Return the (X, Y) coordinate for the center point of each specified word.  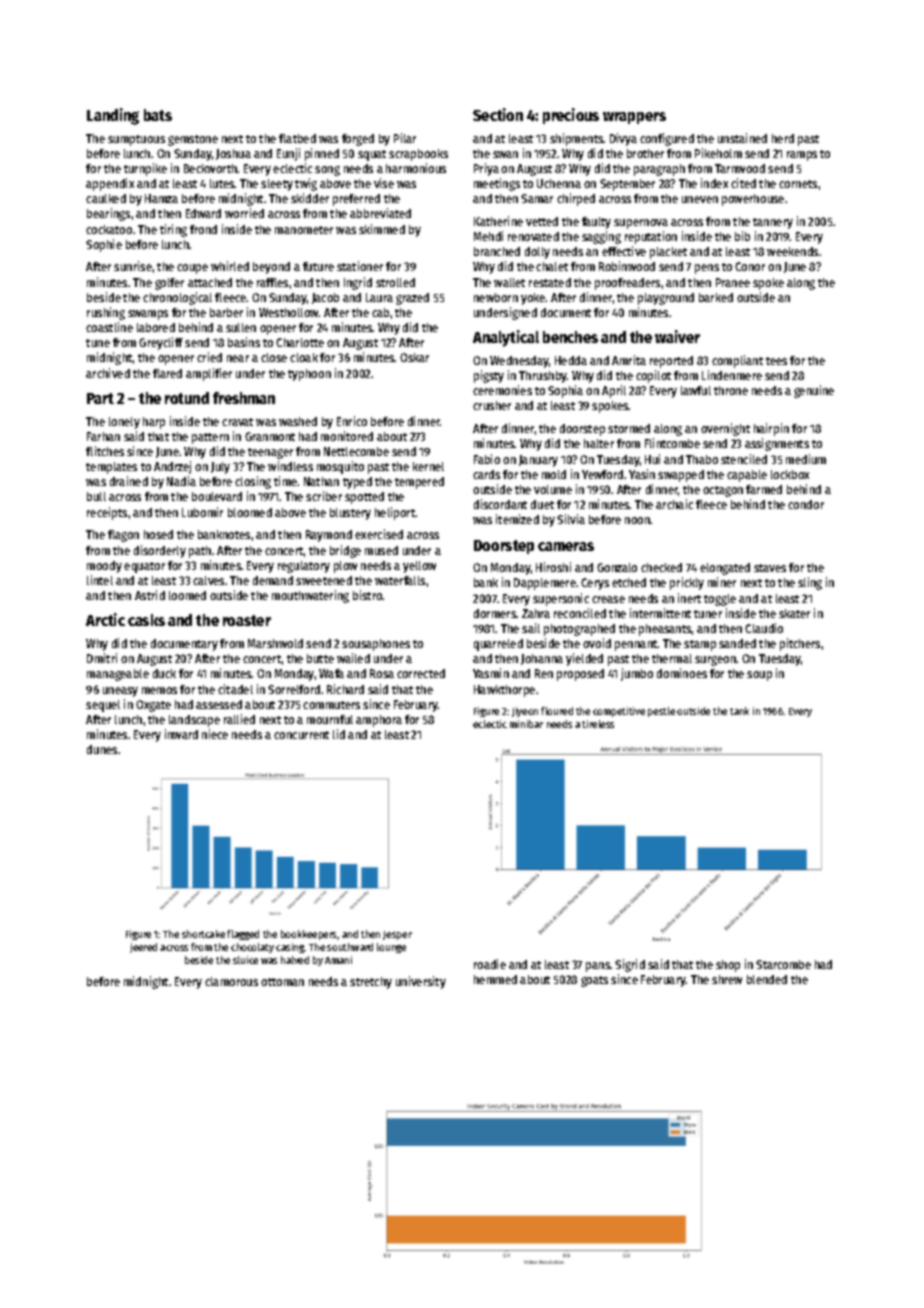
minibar (526, 724)
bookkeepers (309, 935)
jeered (143, 948)
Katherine (498, 221)
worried (244, 213)
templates (111, 468)
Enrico (352, 421)
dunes (102, 749)
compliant (737, 361)
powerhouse (753, 200)
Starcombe (783, 964)
